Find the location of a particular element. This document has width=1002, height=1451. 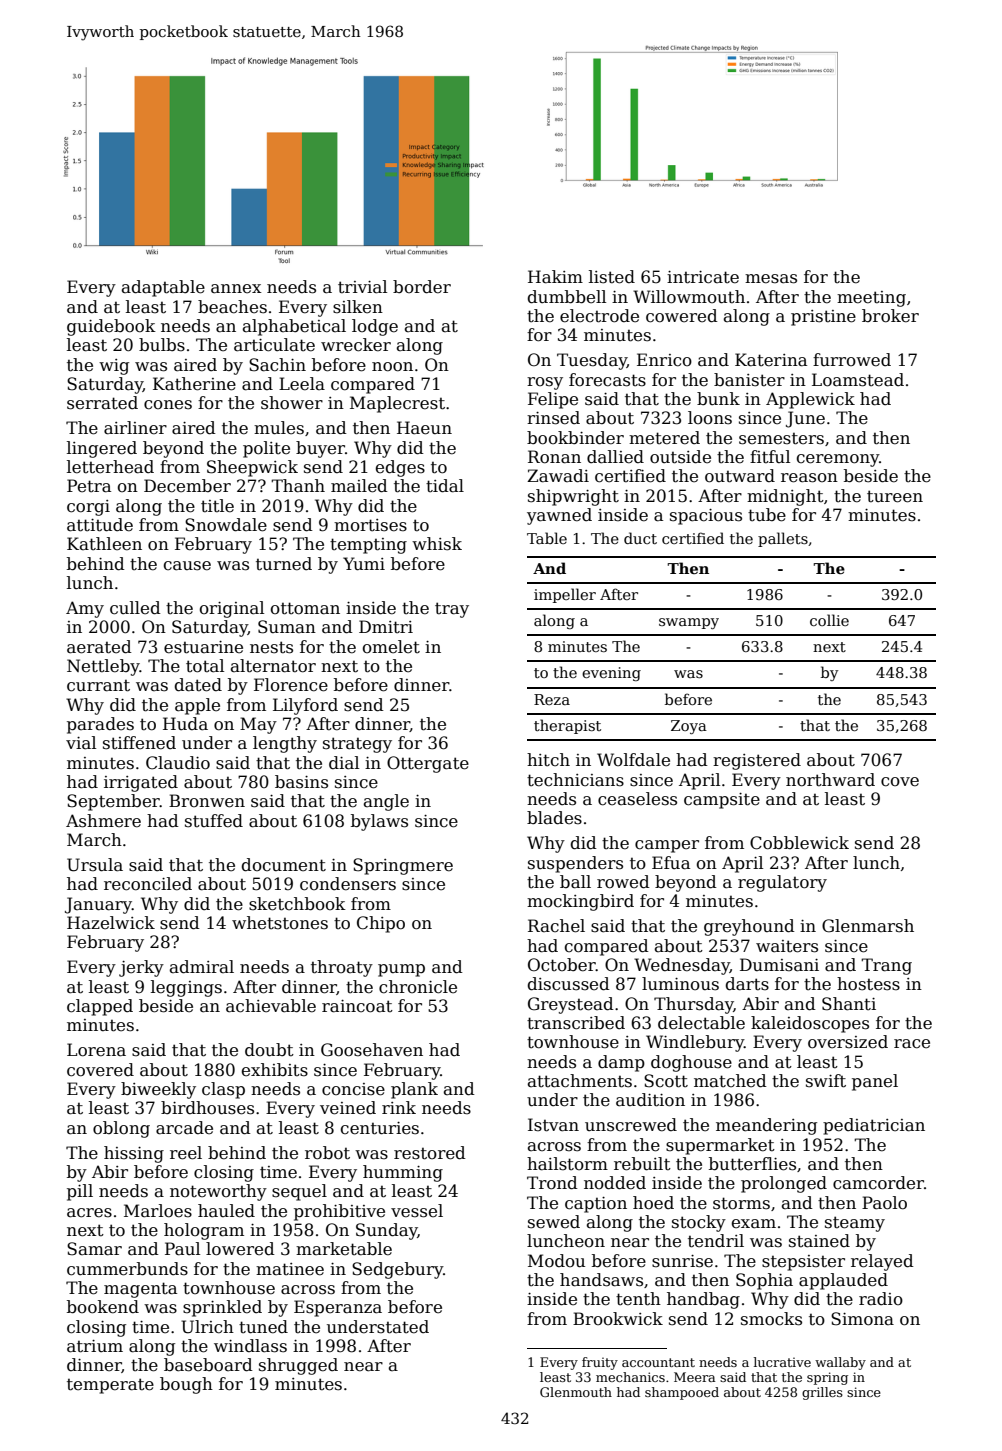

mockingbird is located at coordinates (580, 902).
